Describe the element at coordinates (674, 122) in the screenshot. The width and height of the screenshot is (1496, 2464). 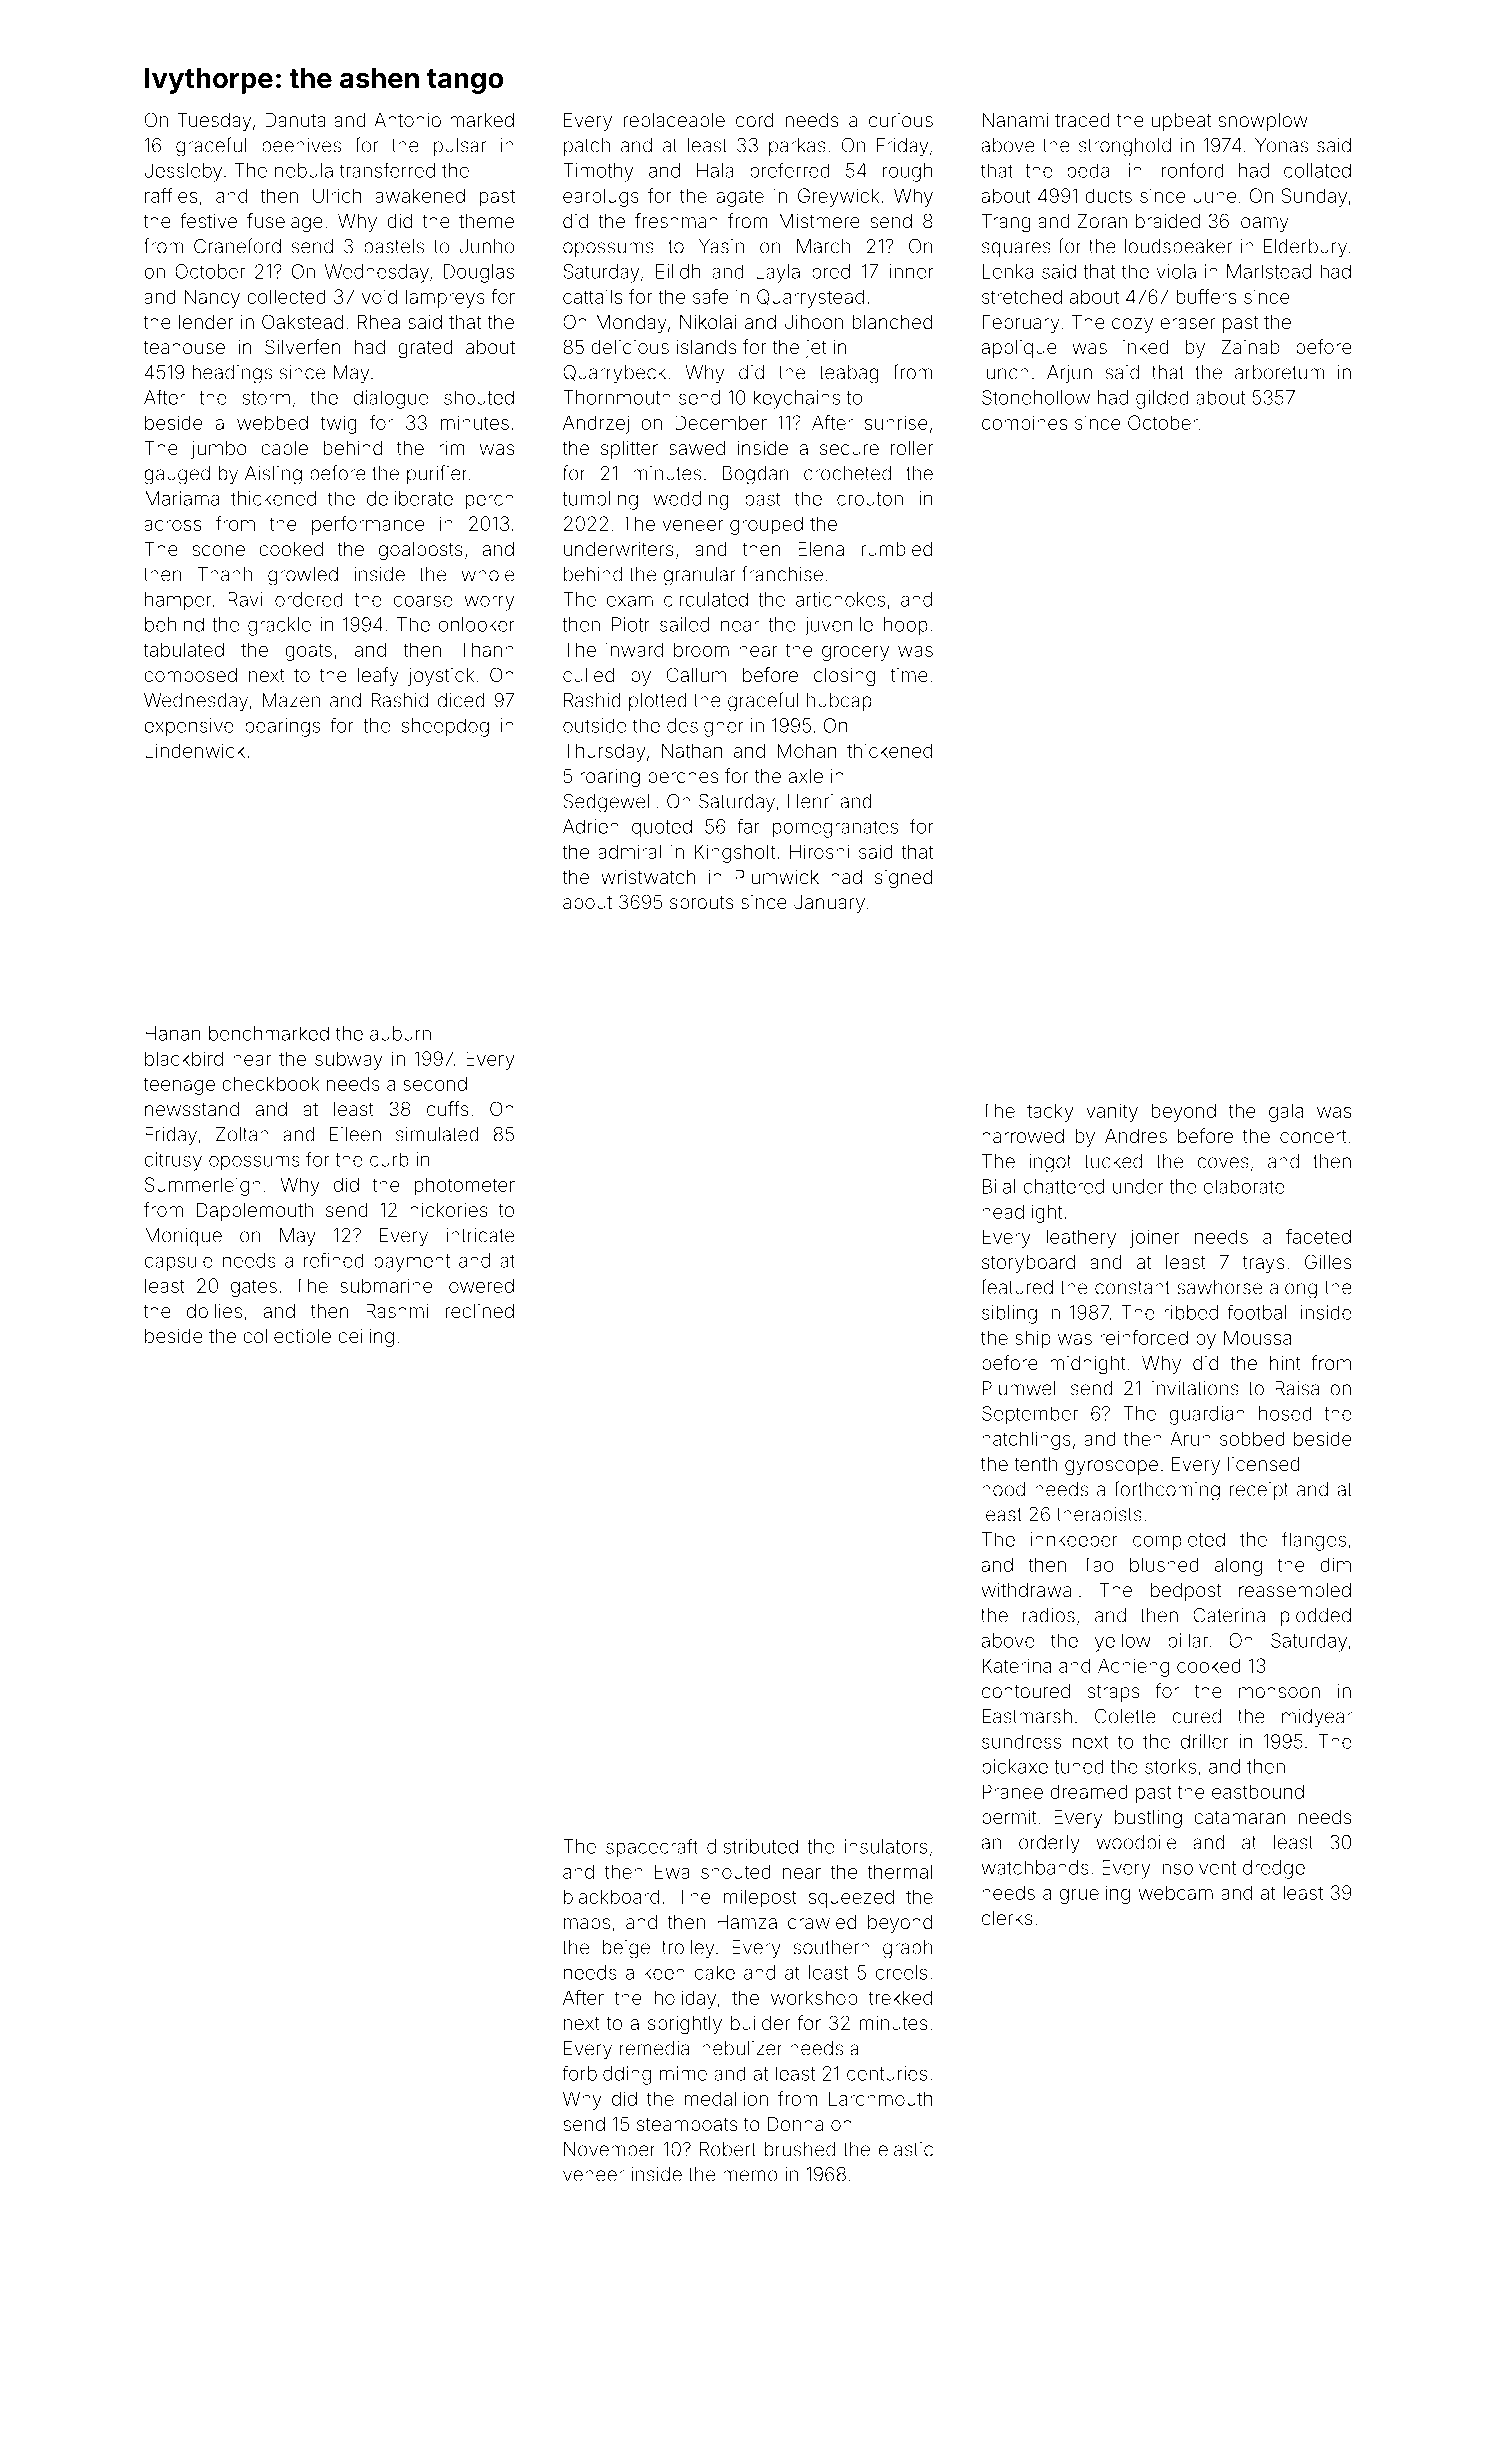
I see `replaceable` at that location.
